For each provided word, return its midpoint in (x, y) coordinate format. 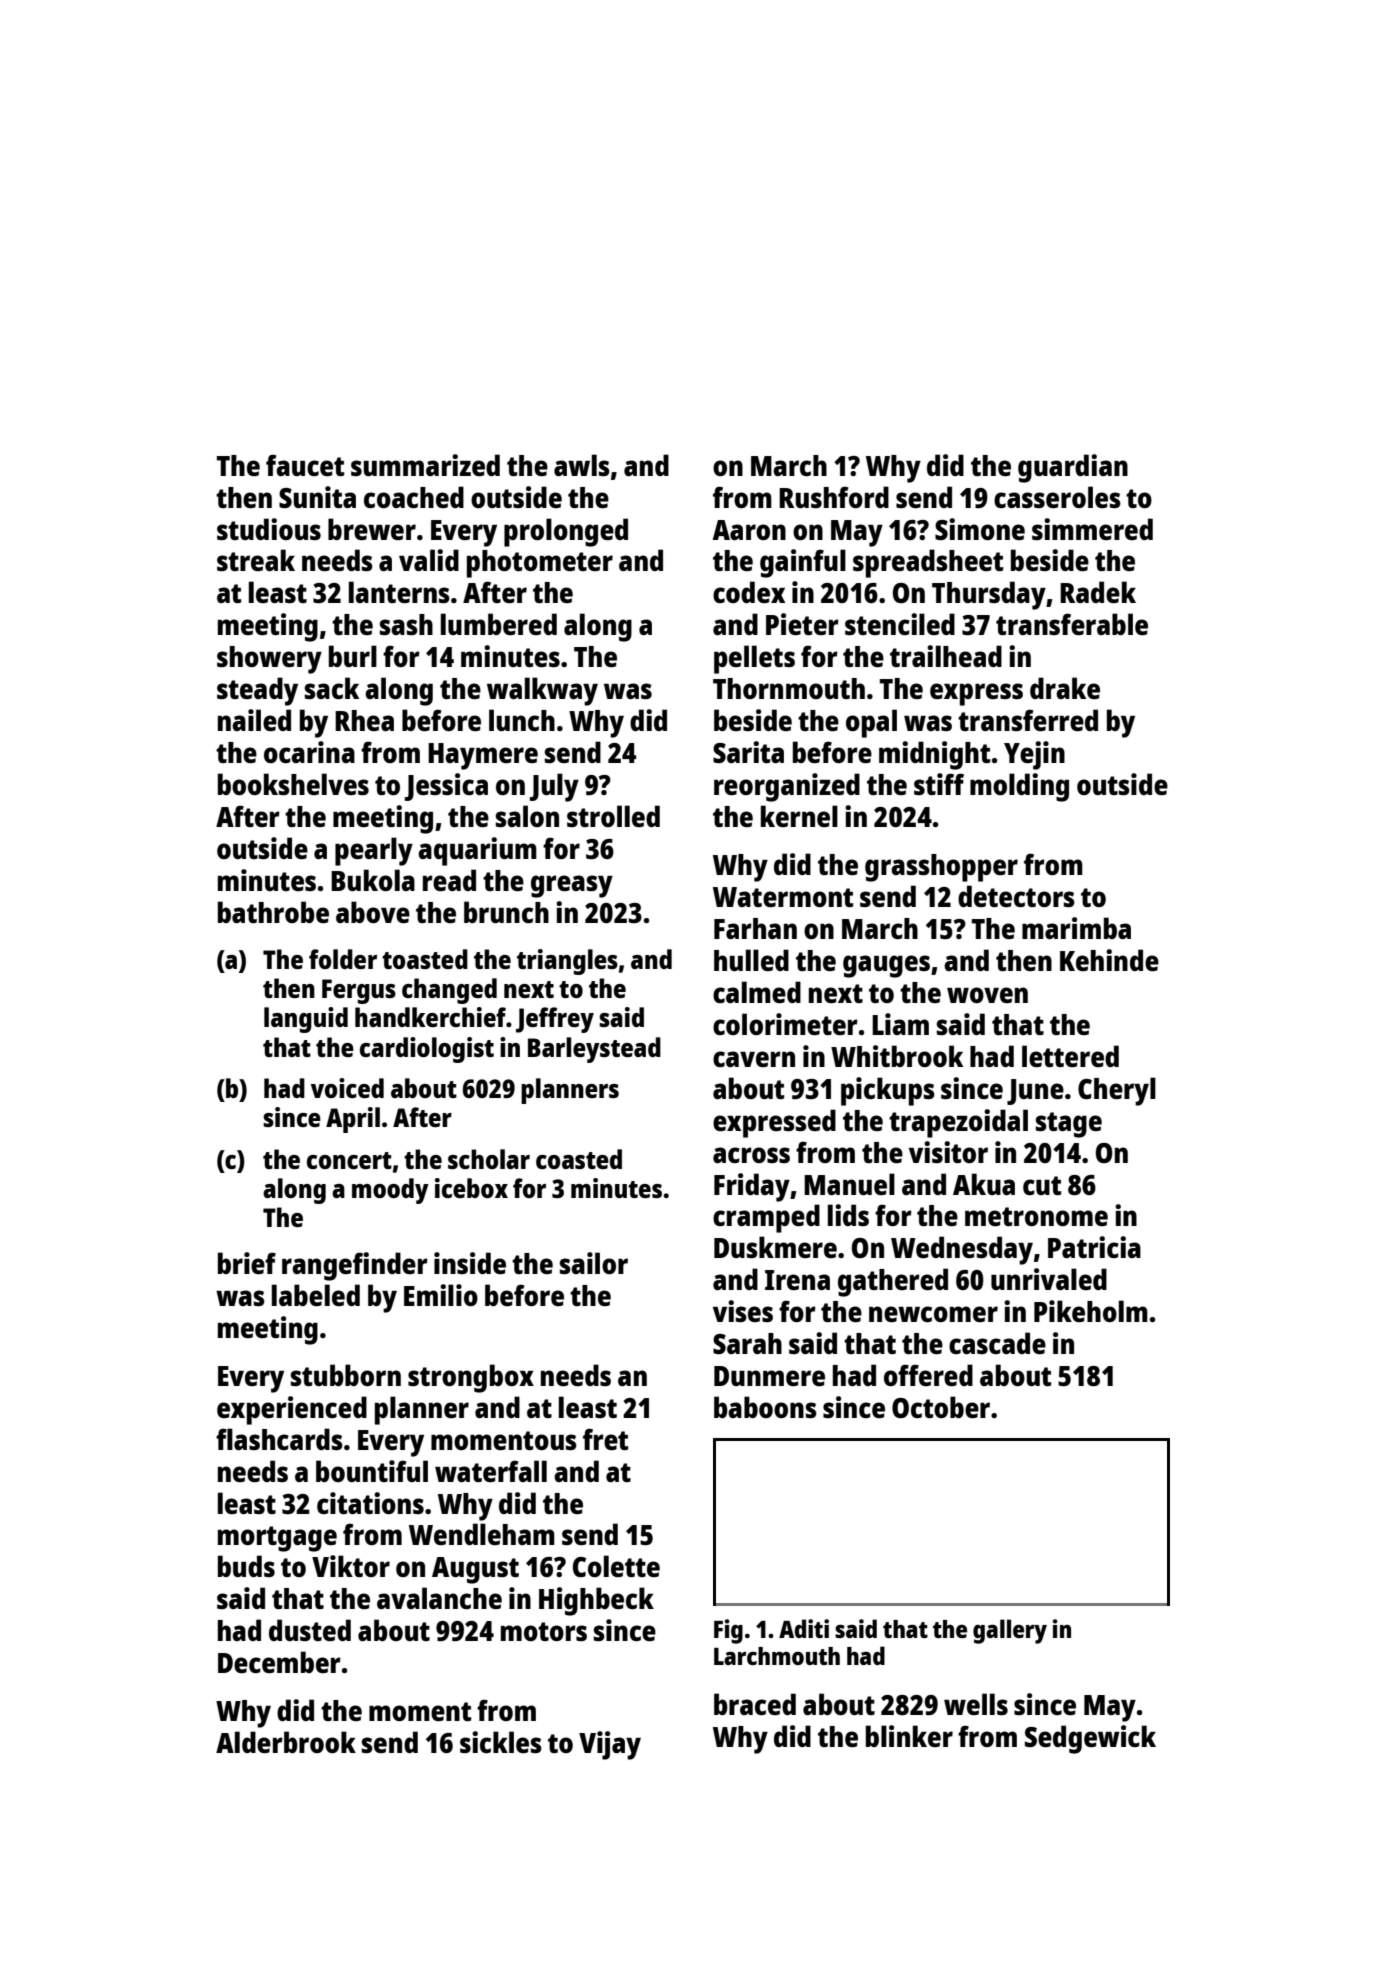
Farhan (755, 928)
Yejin (1034, 755)
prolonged (566, 532)
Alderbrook (286, 1742)
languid (306, 1020)
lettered (1070, 1056)
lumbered (499, 624)
